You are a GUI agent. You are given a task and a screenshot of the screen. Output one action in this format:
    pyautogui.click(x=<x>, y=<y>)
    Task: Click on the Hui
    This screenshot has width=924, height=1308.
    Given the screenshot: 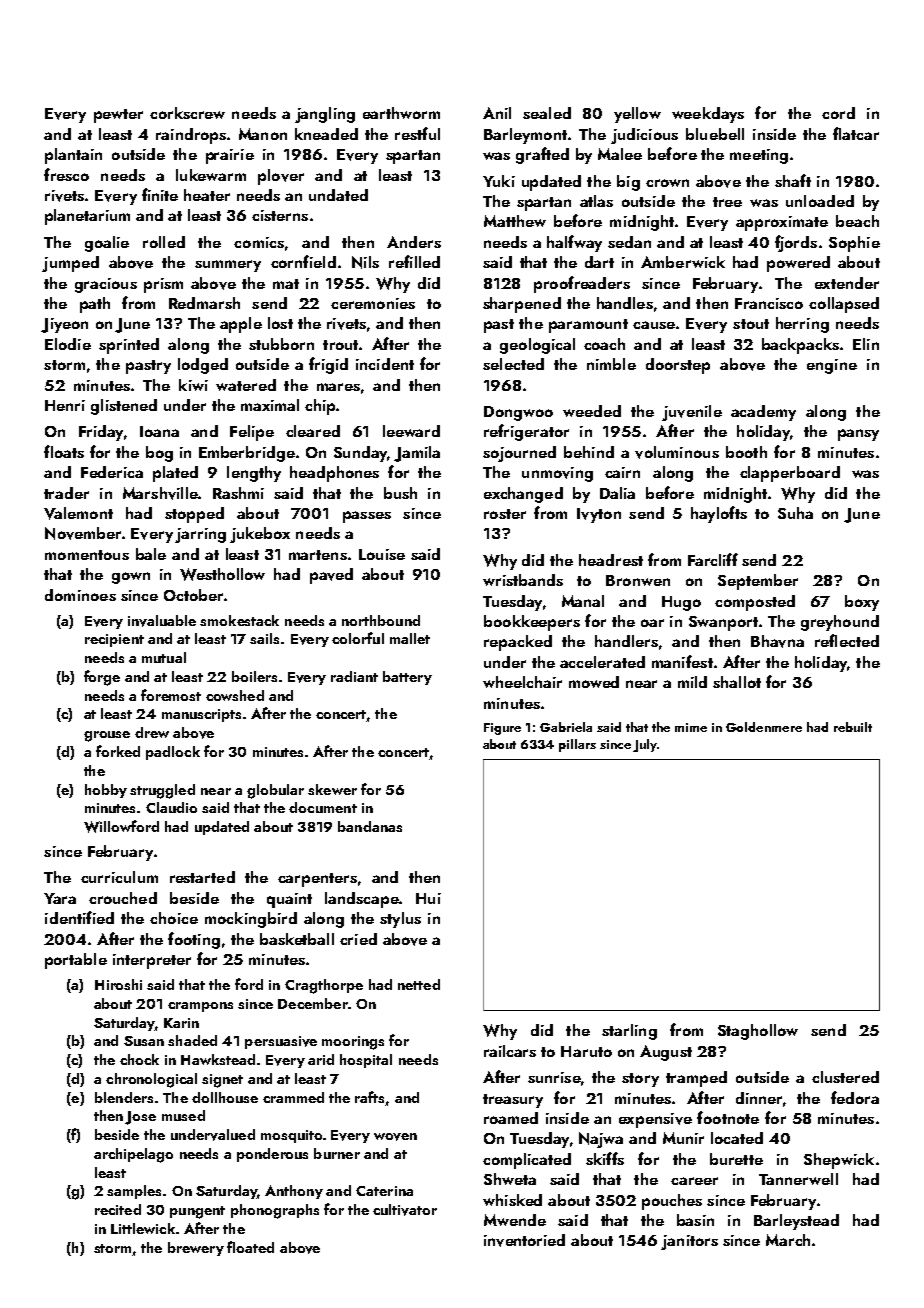 What is the action you would take?
    pyautogui.click(x=428, y=898)
